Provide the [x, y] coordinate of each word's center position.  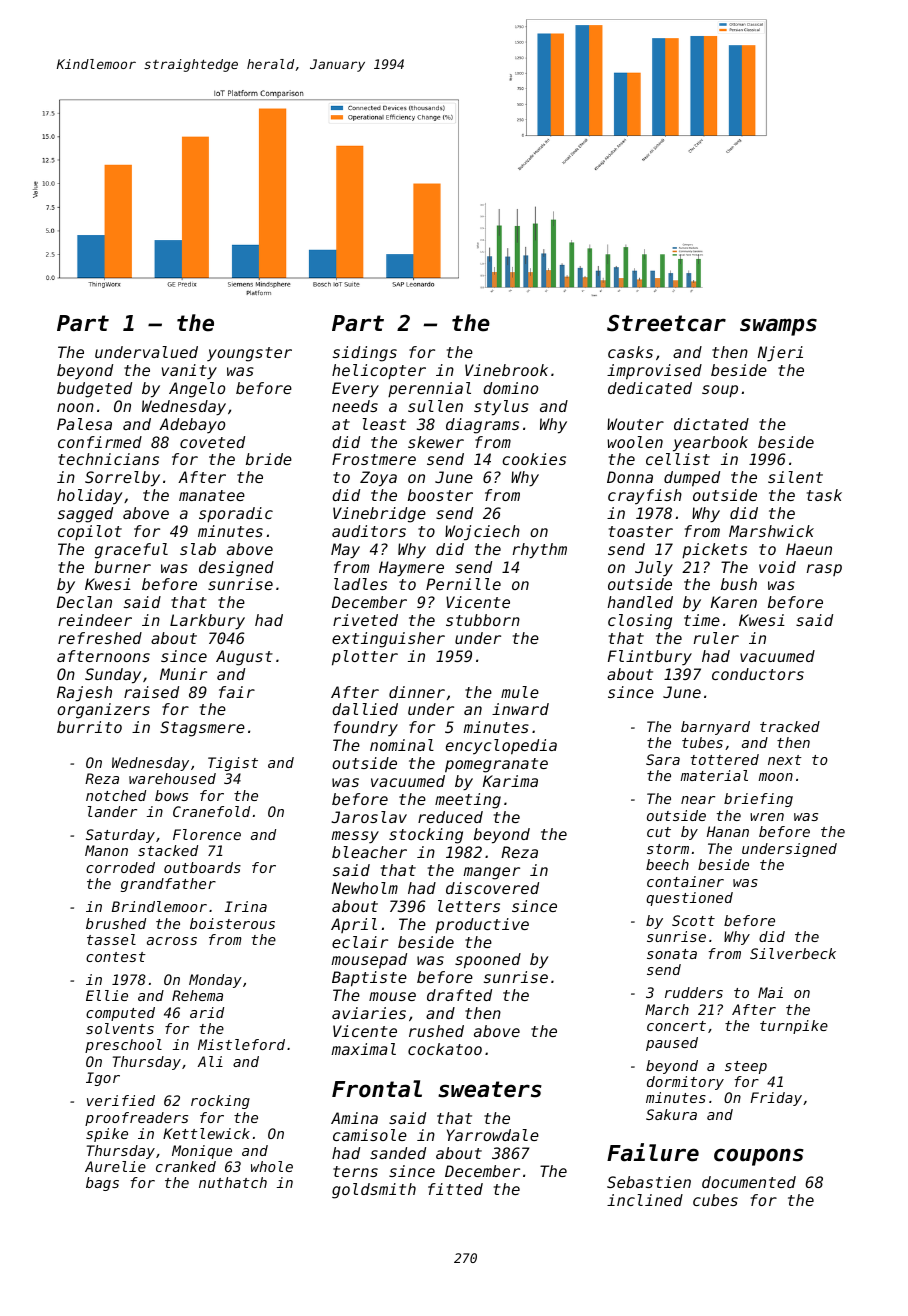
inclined [645, 1200]
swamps [778, 327]
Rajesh [84, 694]
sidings [365, 354]
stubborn [483, 620]
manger [491, 873]
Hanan [728, 831]
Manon [106, 850]
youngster [249, 354]
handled [640, 602]
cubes [715, 1200]
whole [272, 1166]
